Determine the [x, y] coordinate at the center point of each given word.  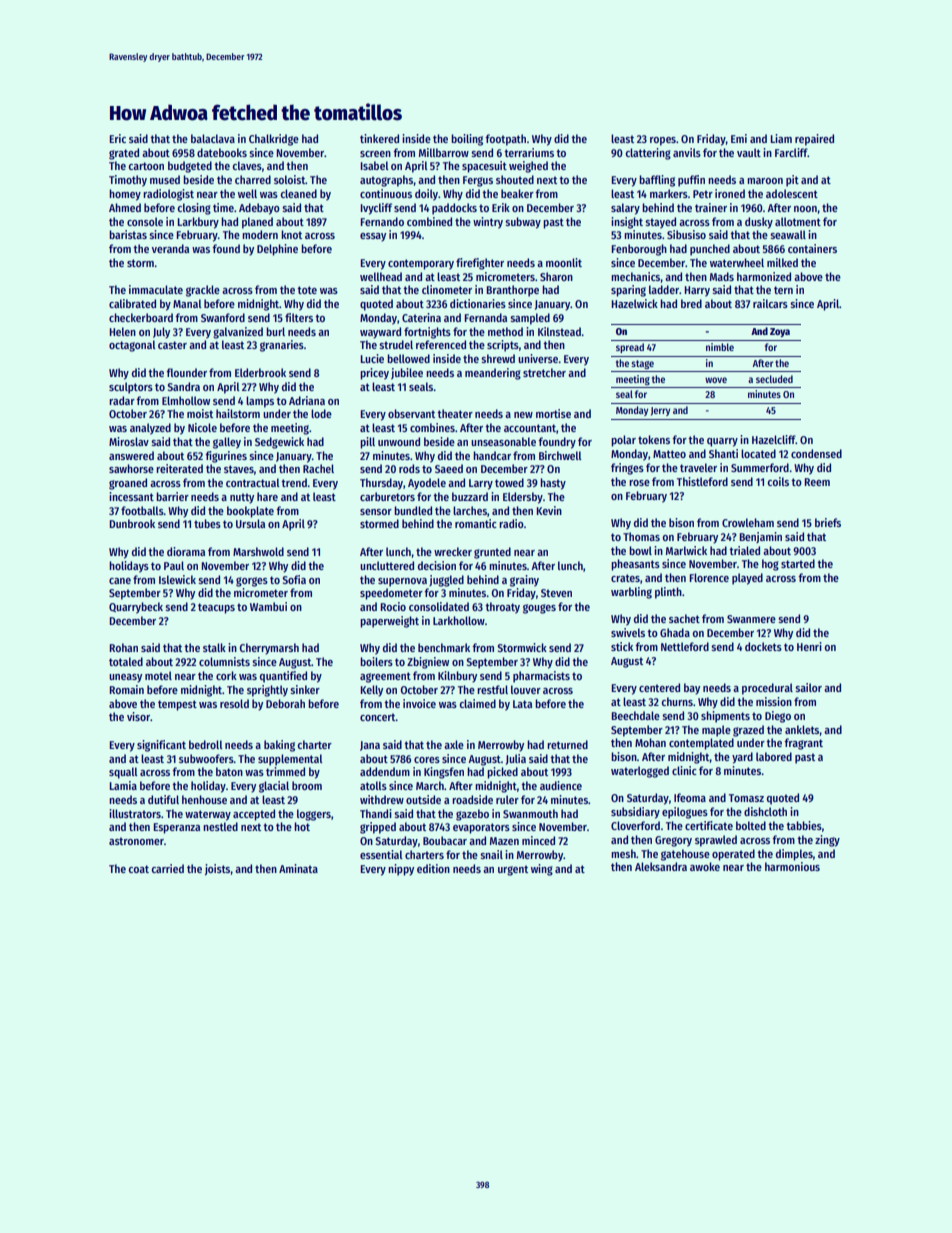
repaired [814, 140]
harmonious [792, 866]
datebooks [222, 152]
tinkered [379, 138]
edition [433, 868]
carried [168, 868]
